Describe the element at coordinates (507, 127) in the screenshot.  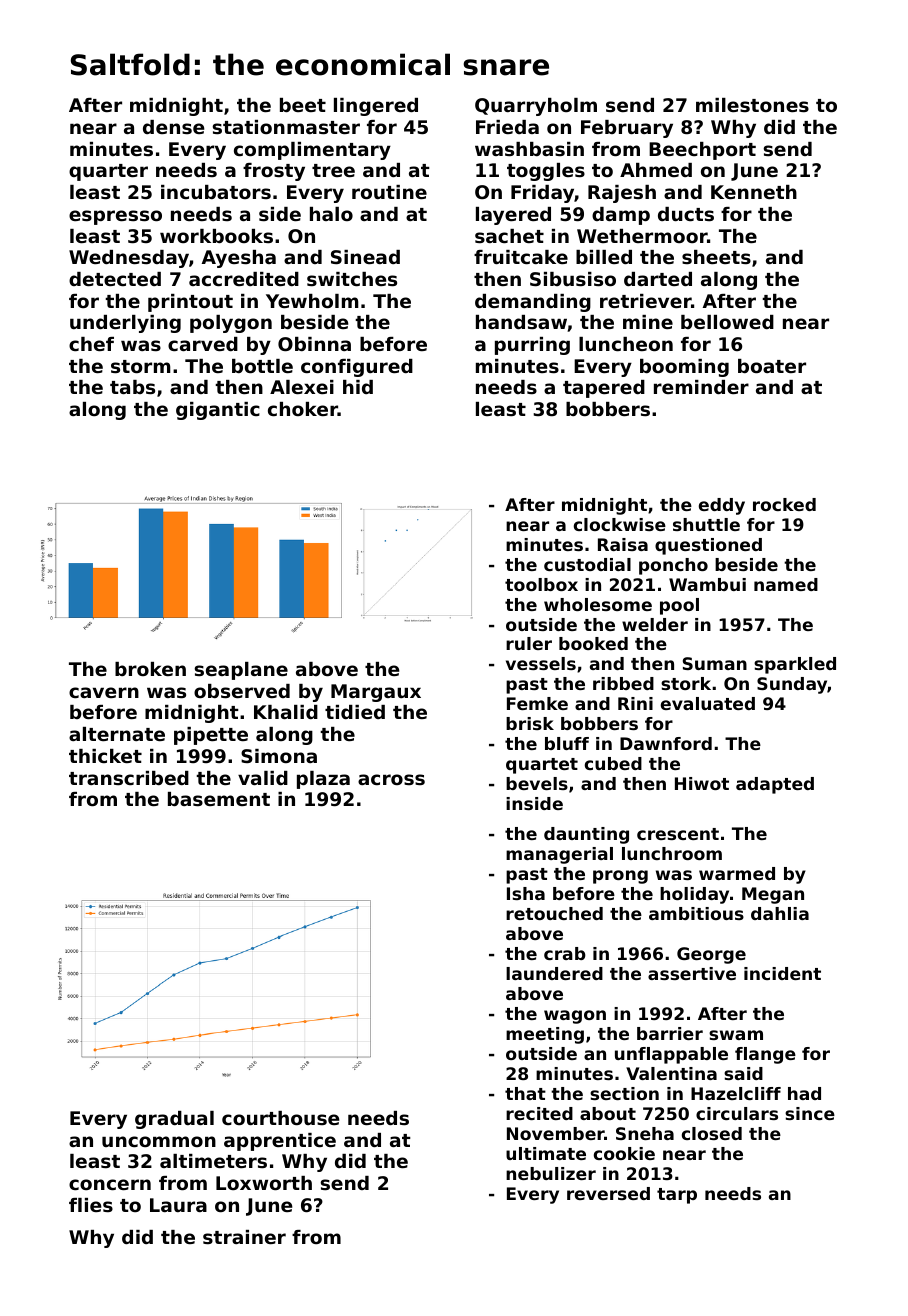
I see `Frieda` at that location.
